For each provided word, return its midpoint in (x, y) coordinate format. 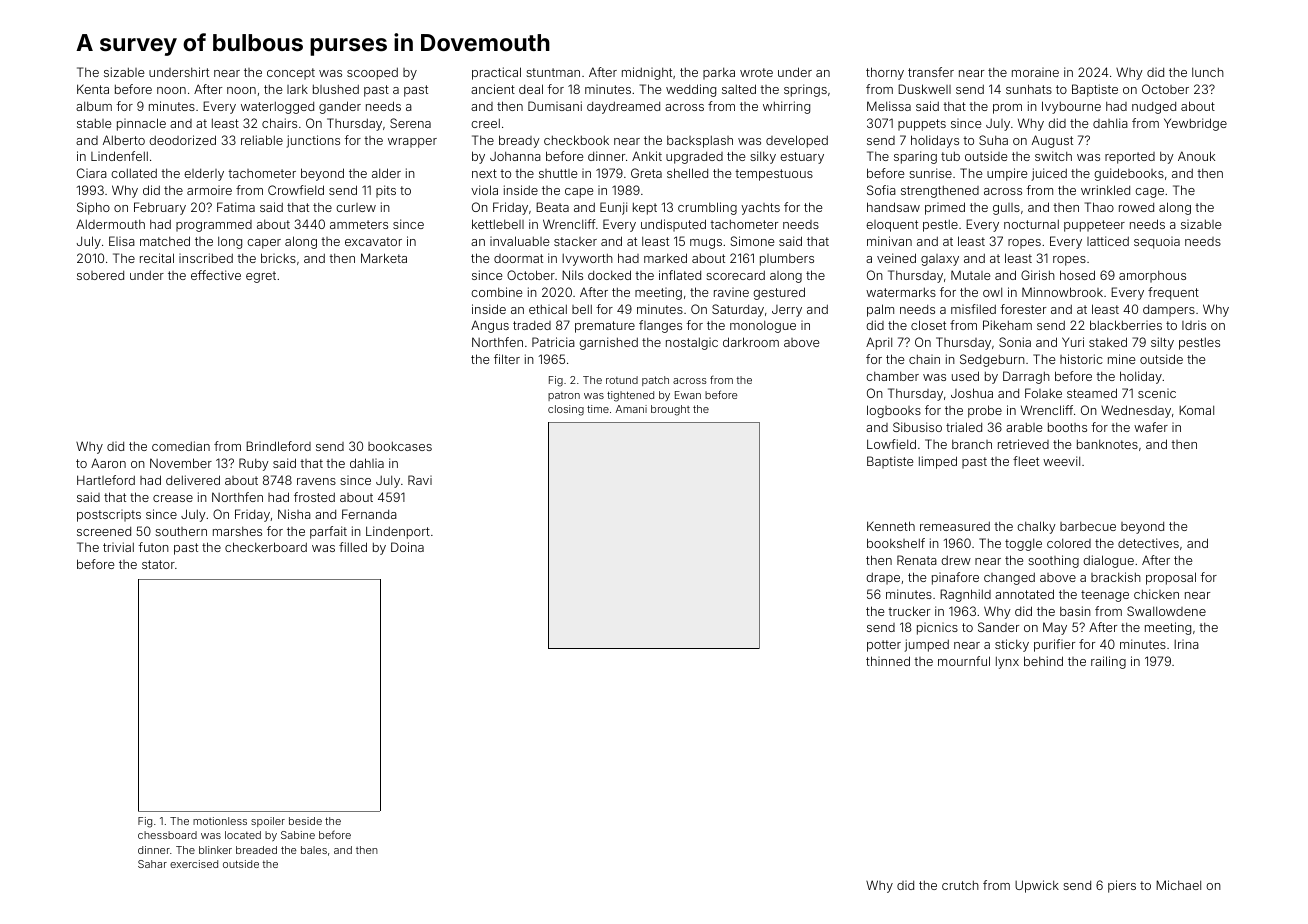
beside (305, 821)
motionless (220, 821)
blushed (336, 89)
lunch (1208, 72)
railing (1108, 662)
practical (496, 73)
